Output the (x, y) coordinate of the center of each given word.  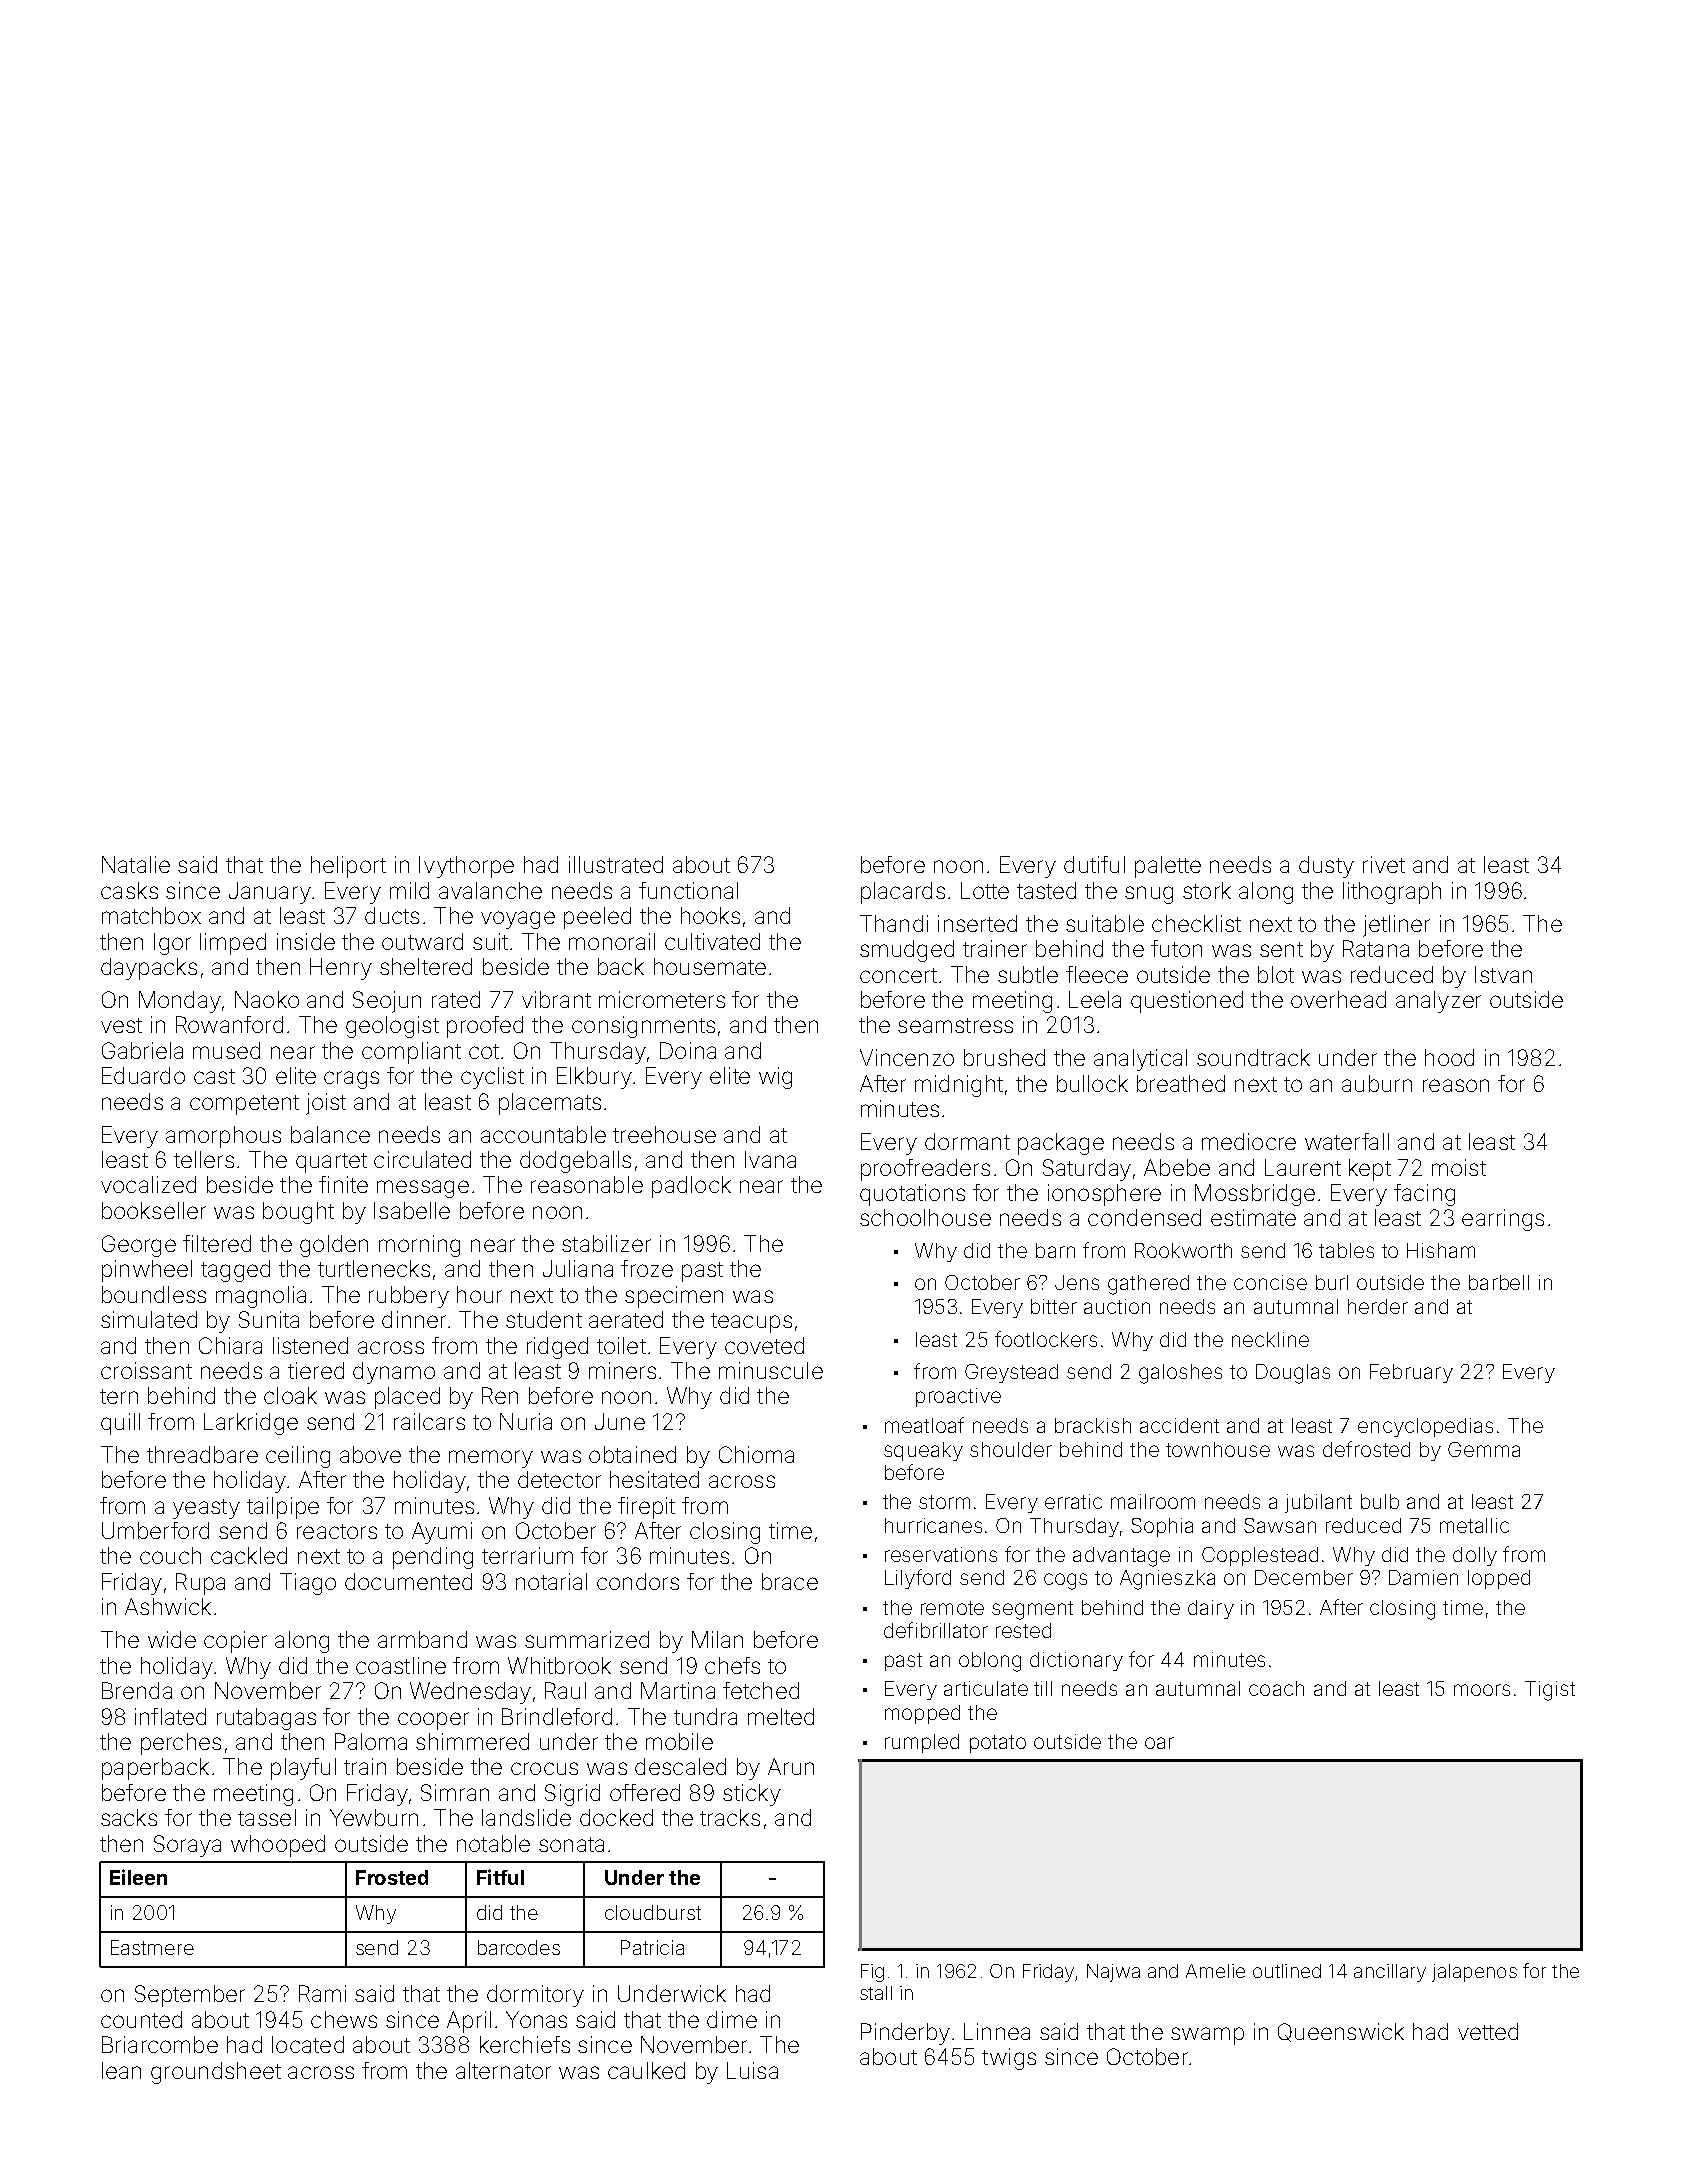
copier (235, 1642)
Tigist (1550, 1691)
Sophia (1162, 1527)
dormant (967, 1141)
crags (351, 1080)
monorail (612, 941)
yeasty (206, 1509)
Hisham (1441, 1250)
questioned (1187, 1002)
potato (998, 1744)
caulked (646, 2070)
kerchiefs (525, 2044)
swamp (1207, 2036)
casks (129, 890)
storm (944, 1502)
